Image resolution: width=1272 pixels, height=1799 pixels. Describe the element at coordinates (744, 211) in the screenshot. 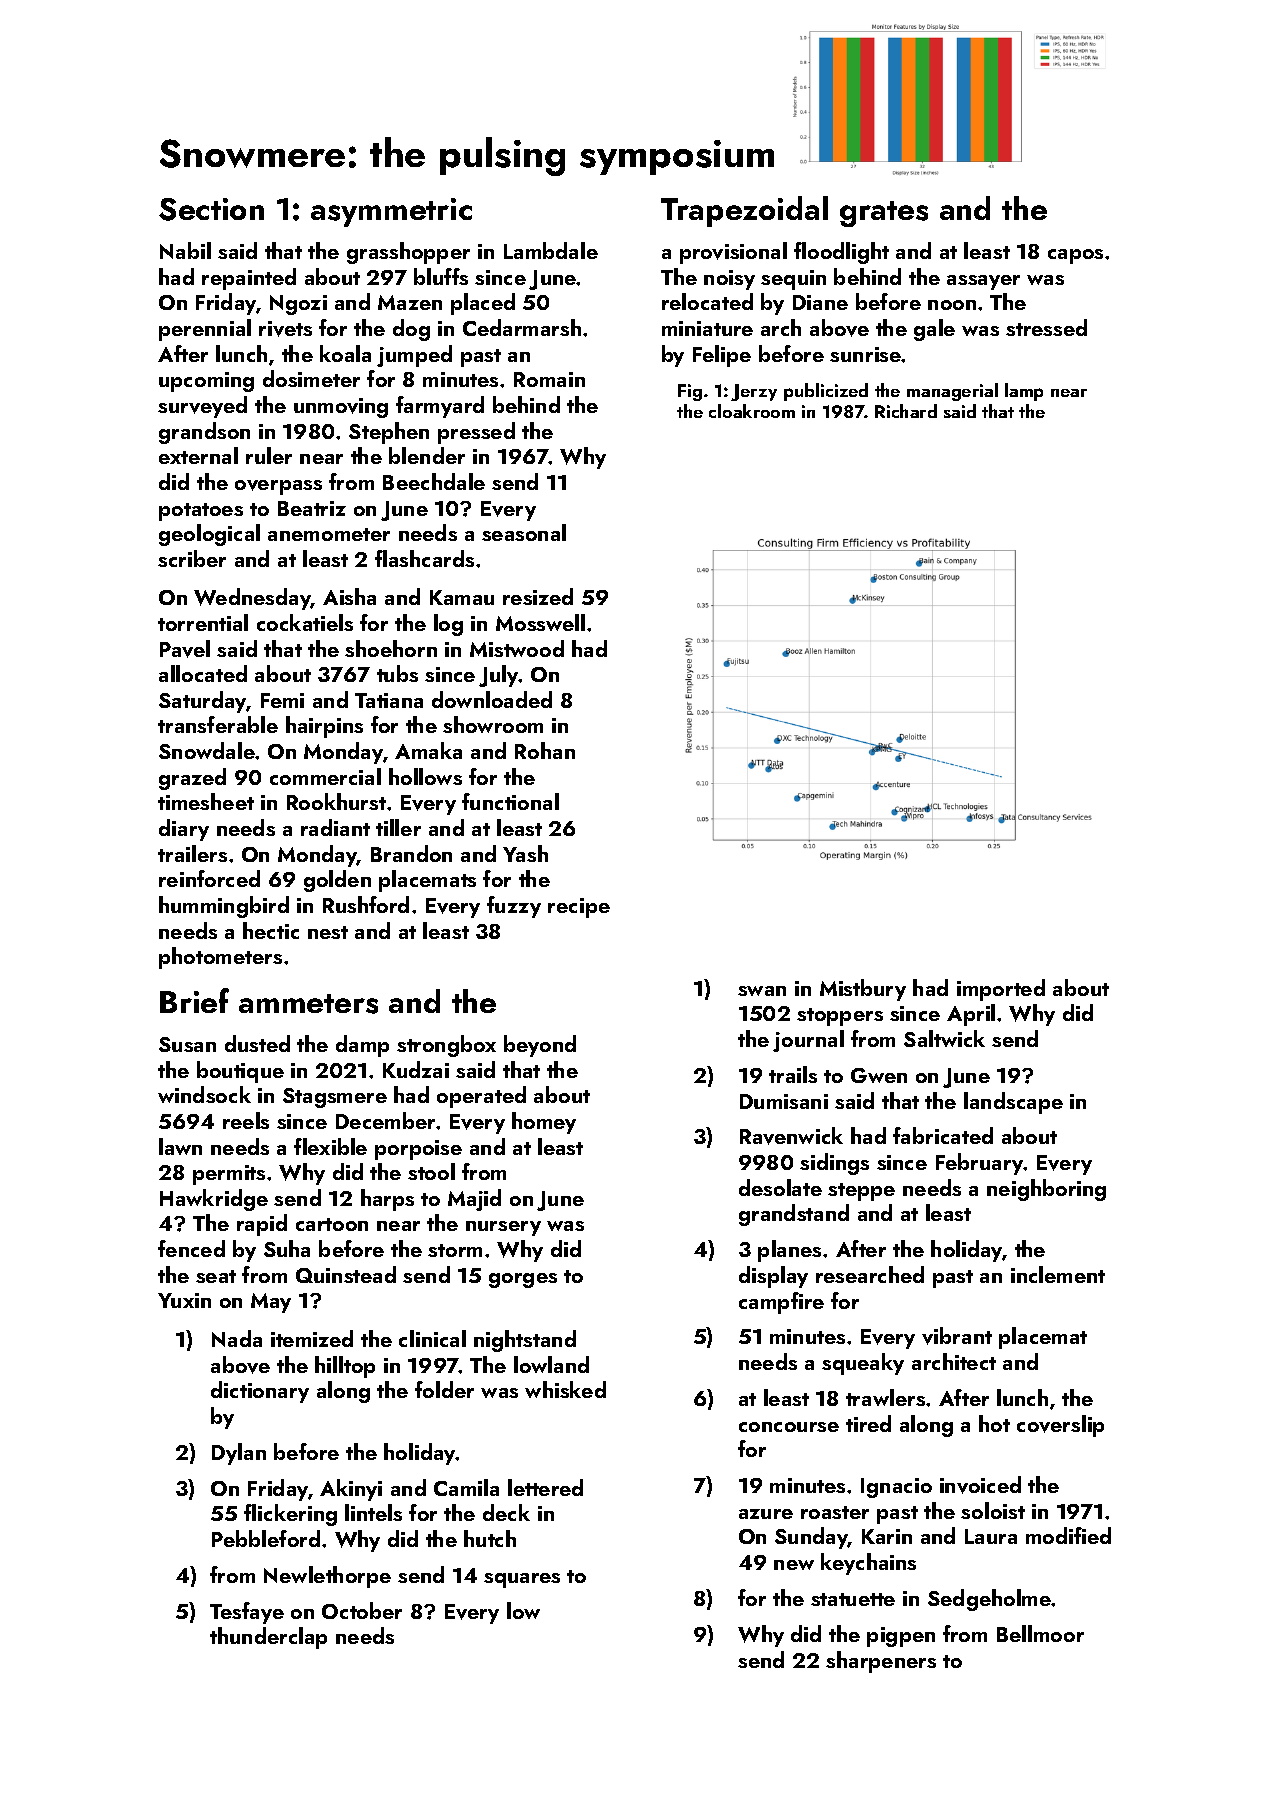

I see `Trapezoidal` at that location.
